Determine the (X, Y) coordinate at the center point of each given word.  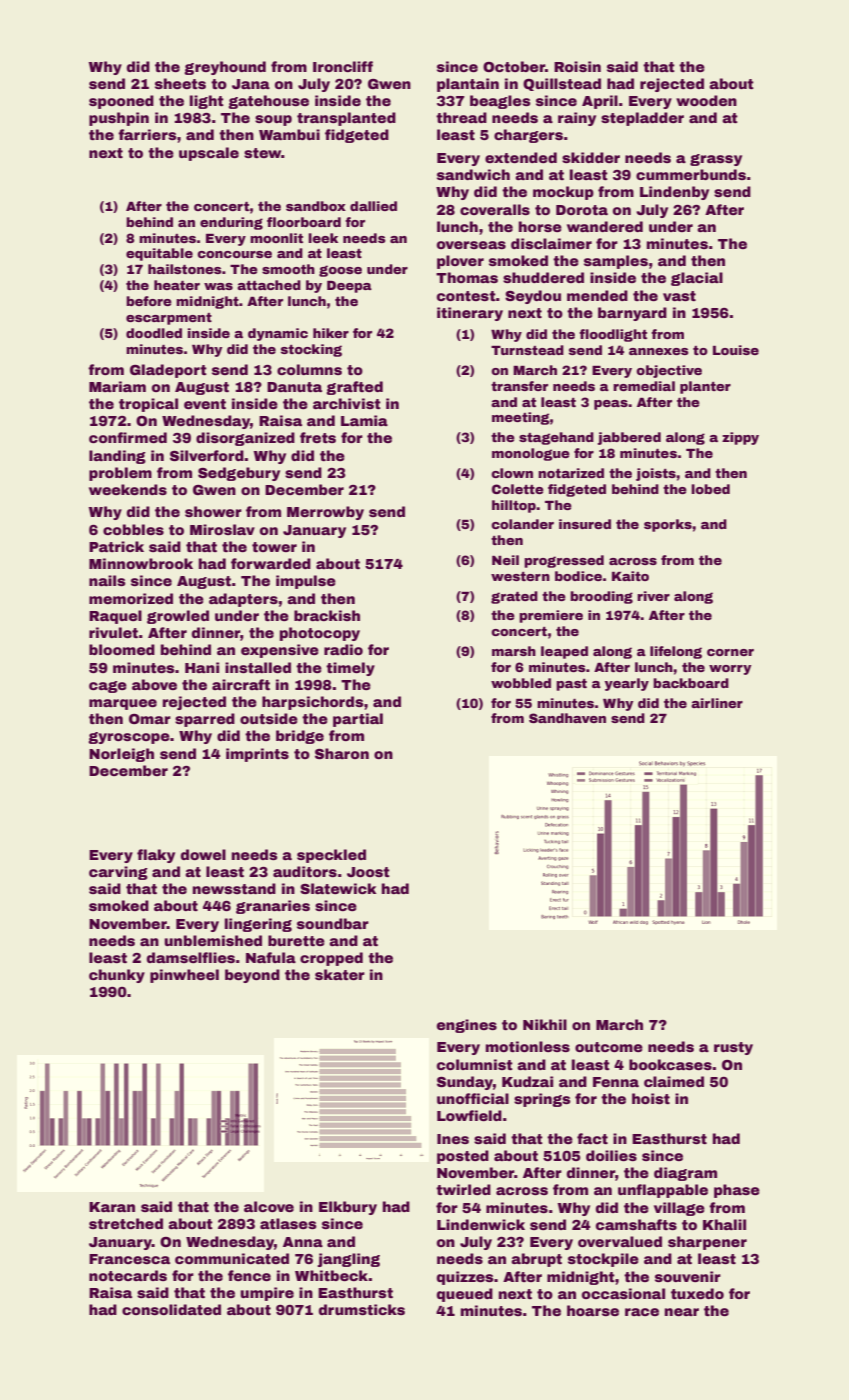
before (149, 301)
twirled (463, 1189)
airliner (717, 703)
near (682, 1312)
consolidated (171, 1309)
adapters (243, 600)
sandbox (316, 206)
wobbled (521, 683)
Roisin (577, 66)
